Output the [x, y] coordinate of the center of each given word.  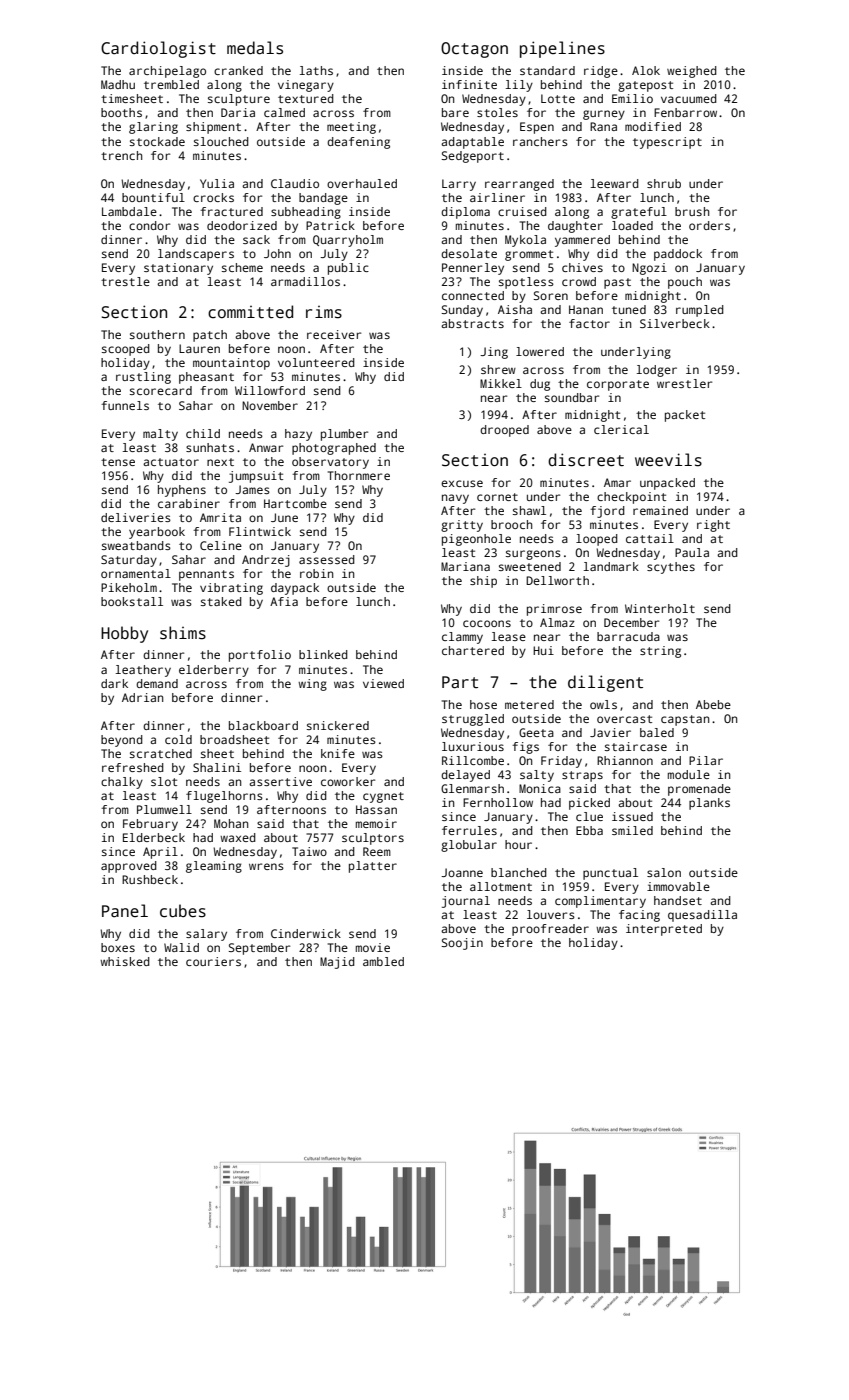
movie [373, 947]
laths [316, 70]
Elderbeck [154, 837]
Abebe [713, 704]
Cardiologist [158, 49]
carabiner [189, 503]
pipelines [562, 49]
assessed [327, 559]
